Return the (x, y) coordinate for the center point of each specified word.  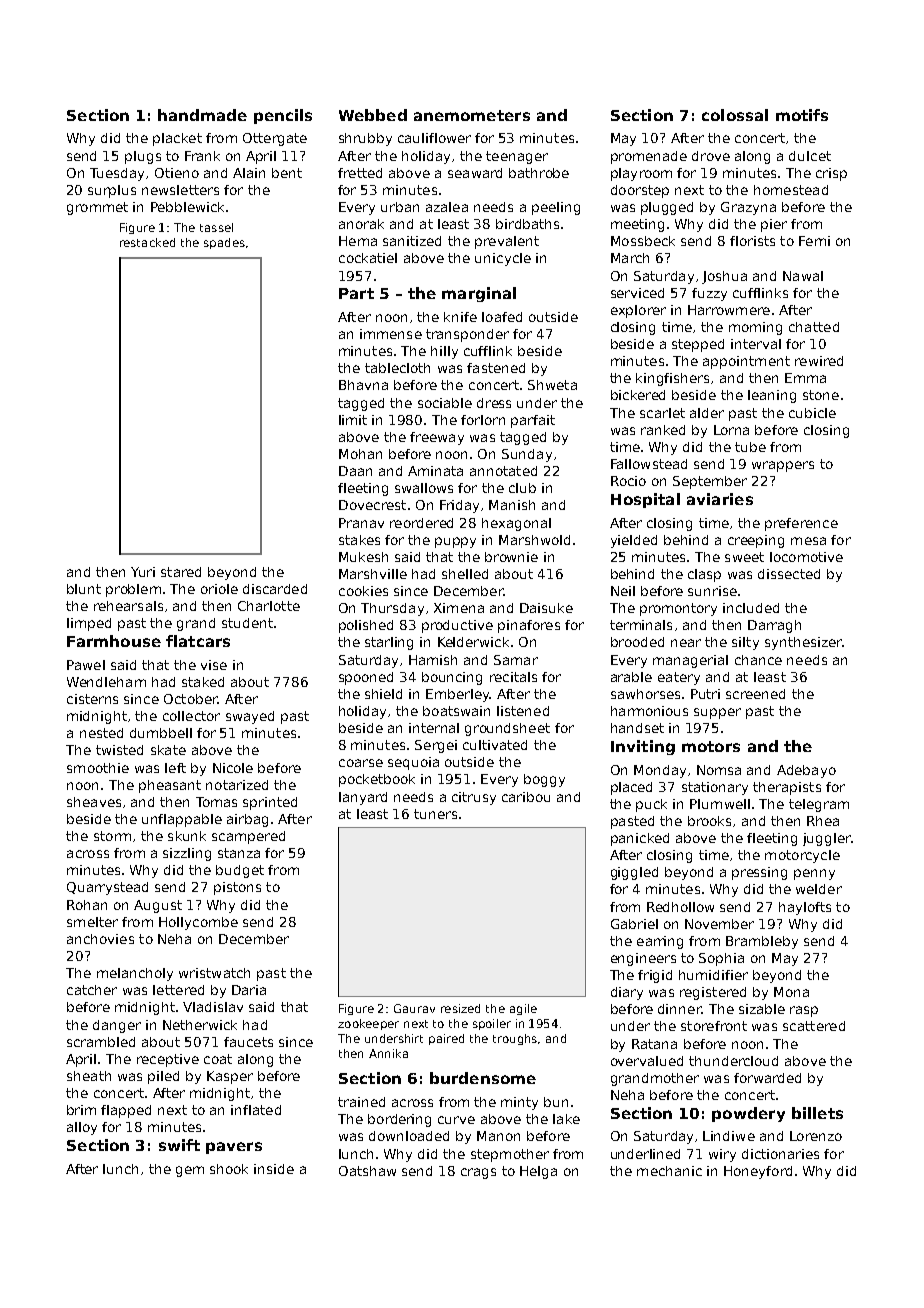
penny (814, 874)
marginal (479, 294)
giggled (634, 873)
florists (752, 241)
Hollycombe (198, 923)
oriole (219, 589)
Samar (516, 660)
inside (274, 1169)
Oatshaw (367, 1171)
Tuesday (117, 174)
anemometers (472, 115)
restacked (147, 242)
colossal (735, 115)
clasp (704, 575)
